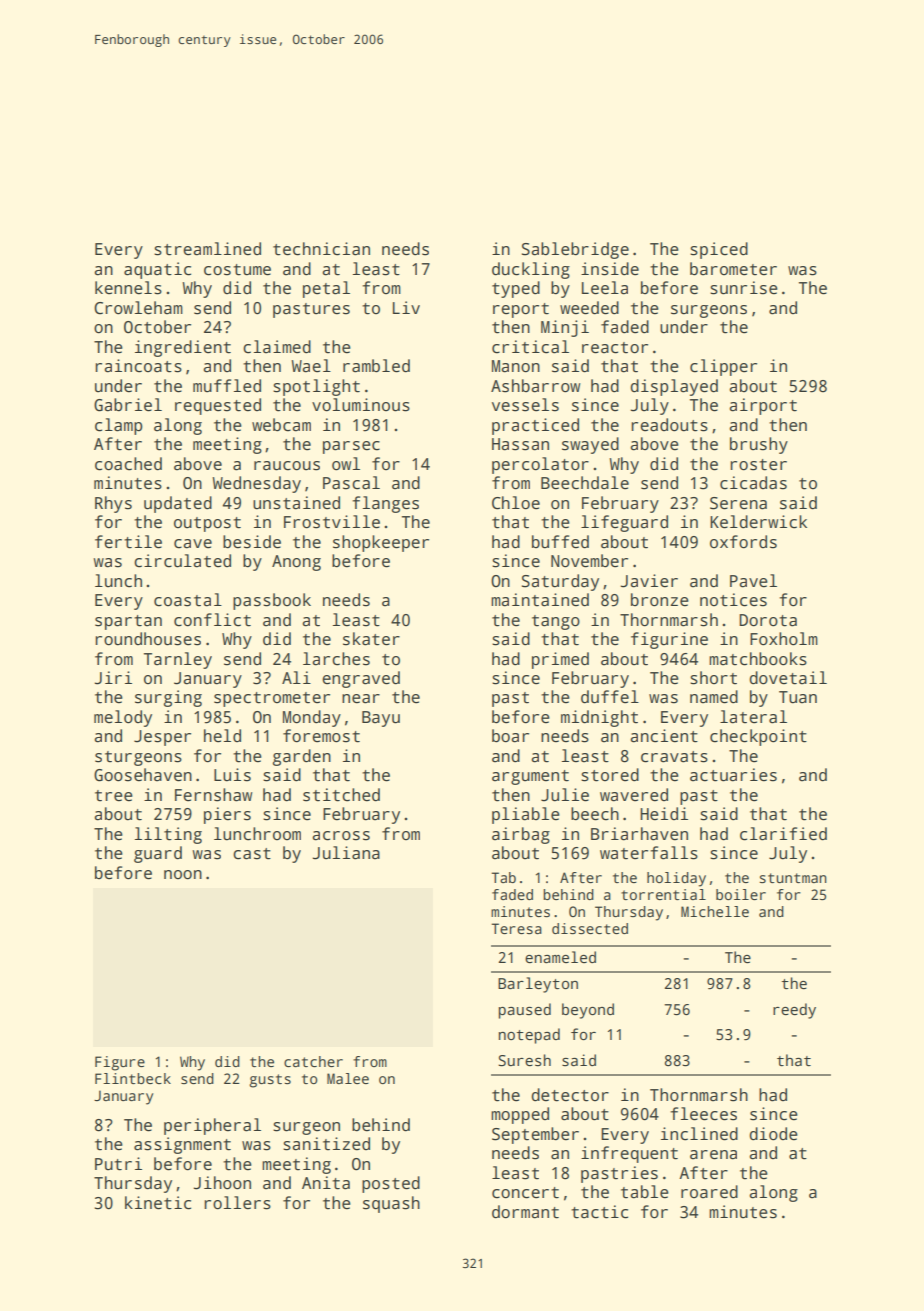 The width and height of the screenshot is (924, 1311). I want to click on passbook, so click(272, 601).
